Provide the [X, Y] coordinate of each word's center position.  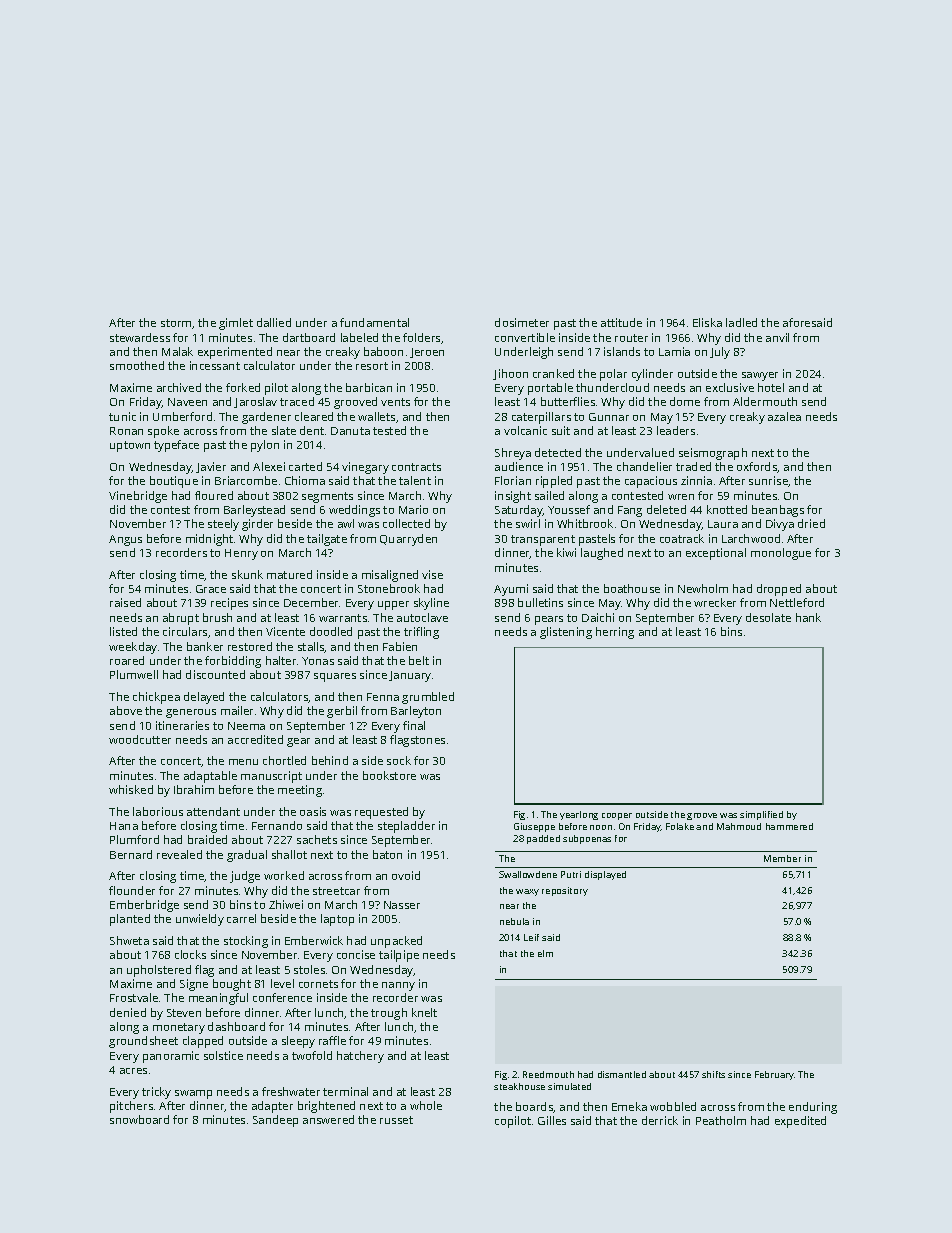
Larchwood [751, 538]
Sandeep [275, 1121]
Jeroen [427, 353]
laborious [158, 811]
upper [393, 605]
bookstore [389, 775]
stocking [246, 942]
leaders [676, 430]
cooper [617, 816]
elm [545, 953]
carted [305, 466]
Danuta [350, 431]
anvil [777, 337]
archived [179, 387]
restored [250, 646]
